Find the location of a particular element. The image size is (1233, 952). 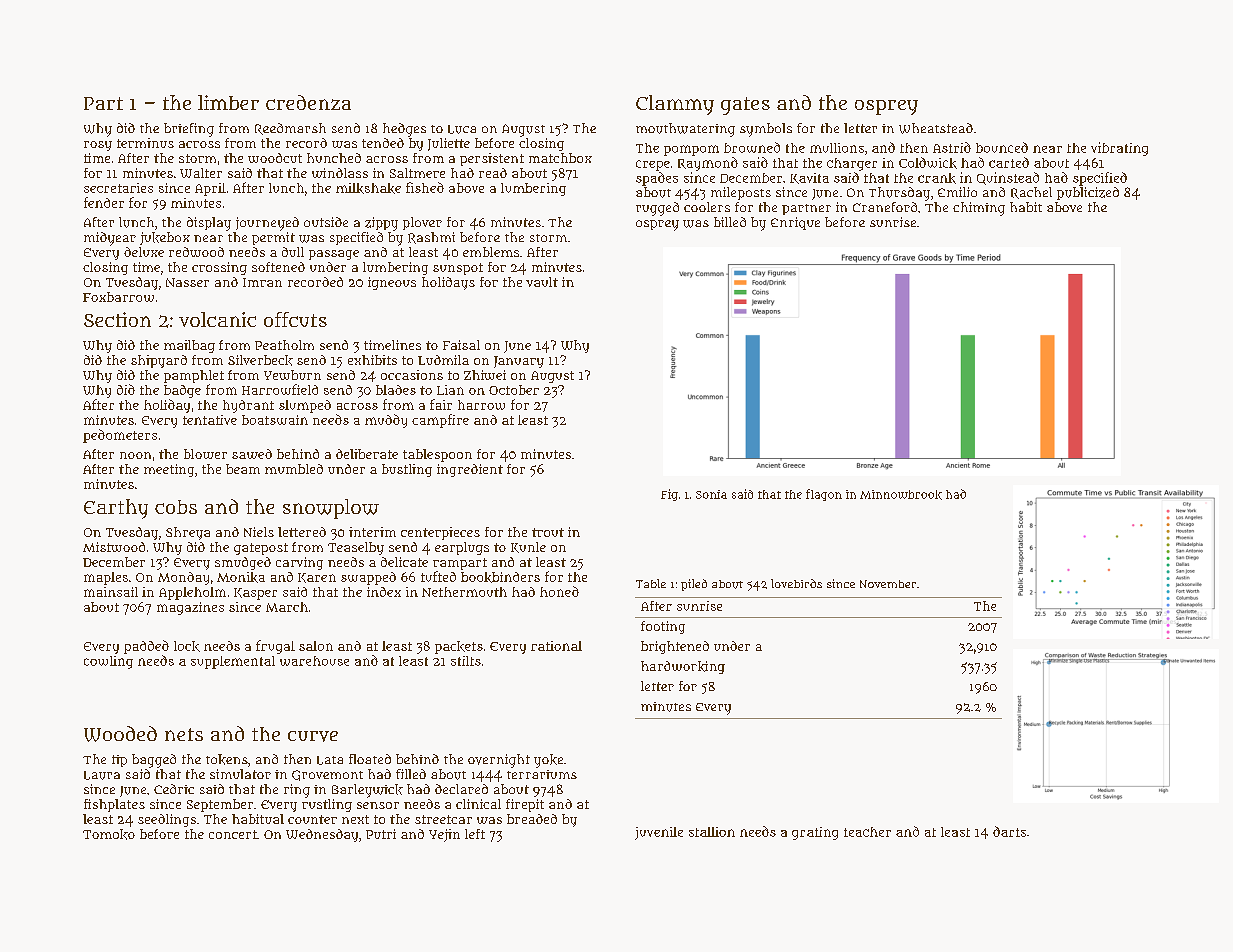

Wheatstead is located at coordinates (936, 128).
